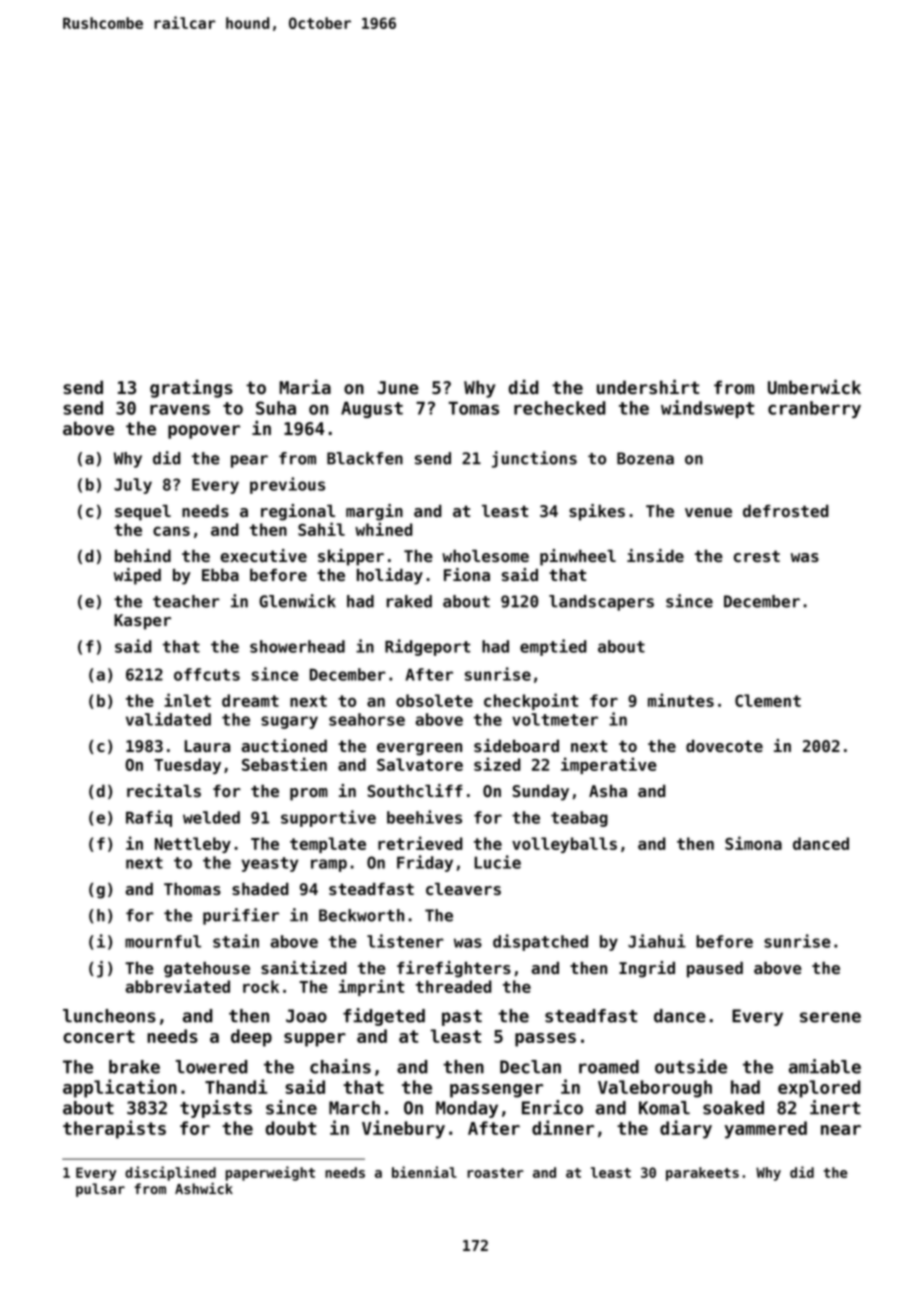 The height and width of the document is (1308, 924). I want to click on Rafiq, so click(149, 818).
